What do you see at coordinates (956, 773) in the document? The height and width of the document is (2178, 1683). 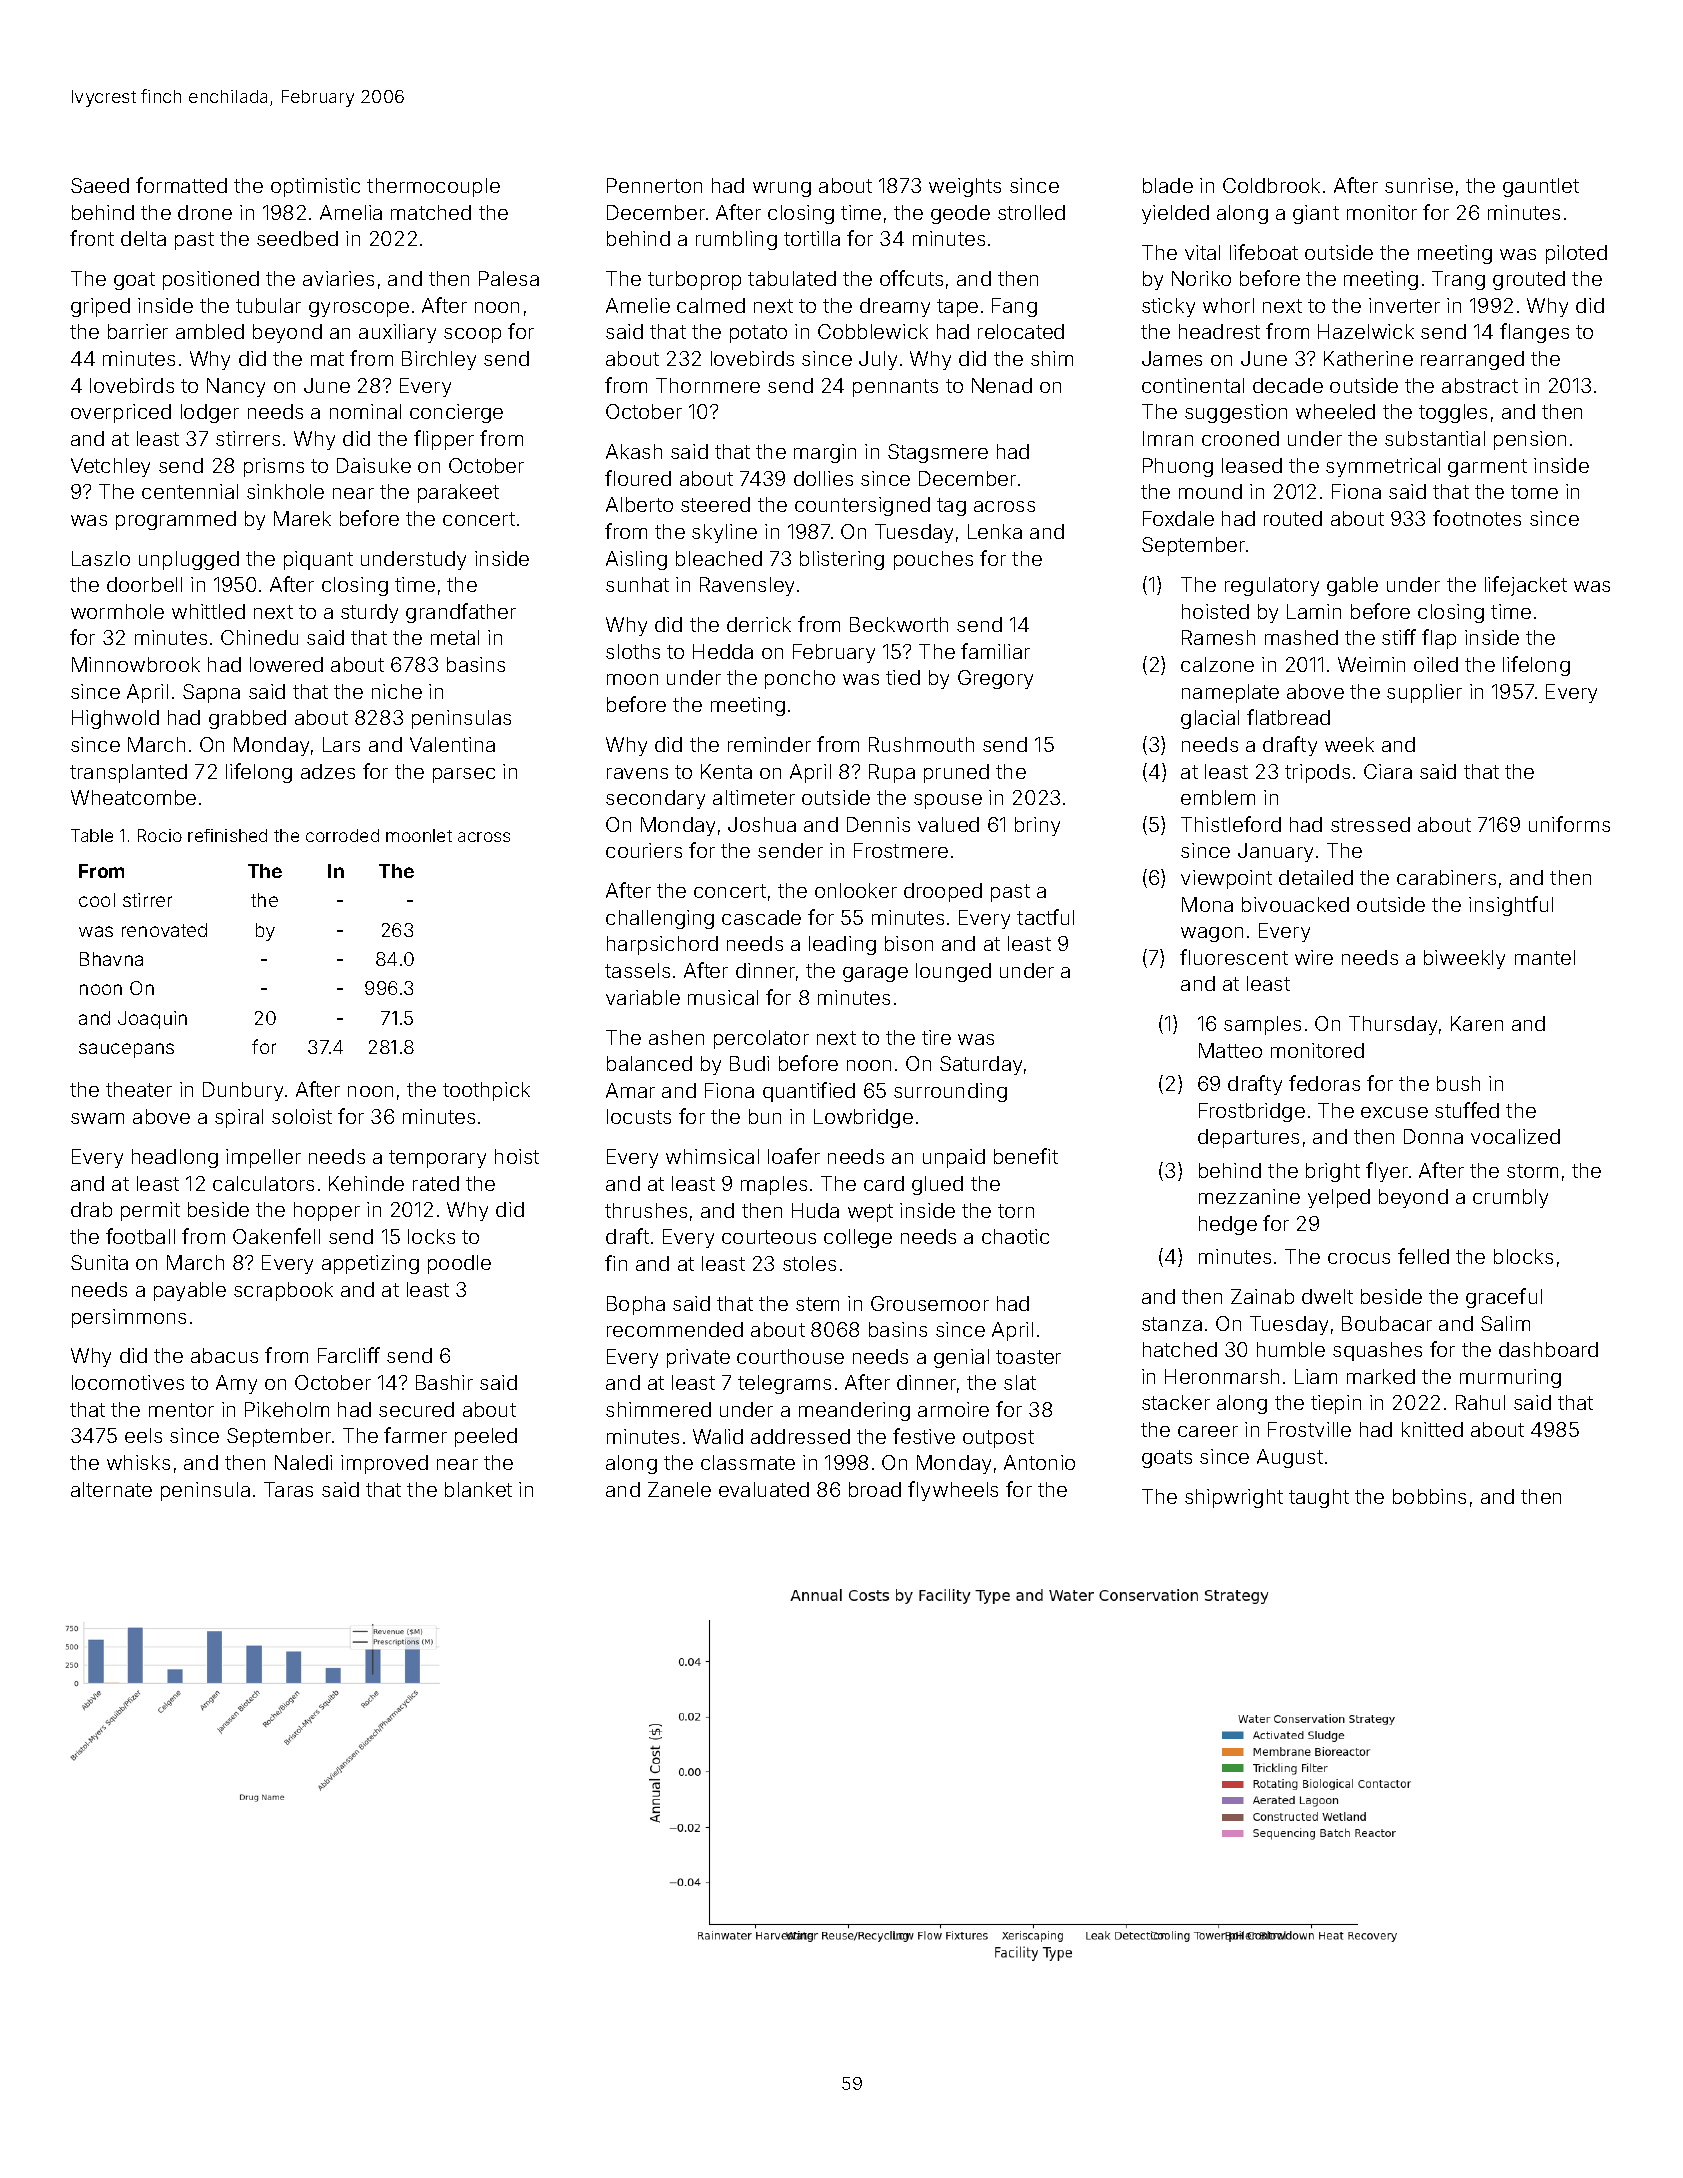 I see `pruned` at bounding box center [956, 773].
